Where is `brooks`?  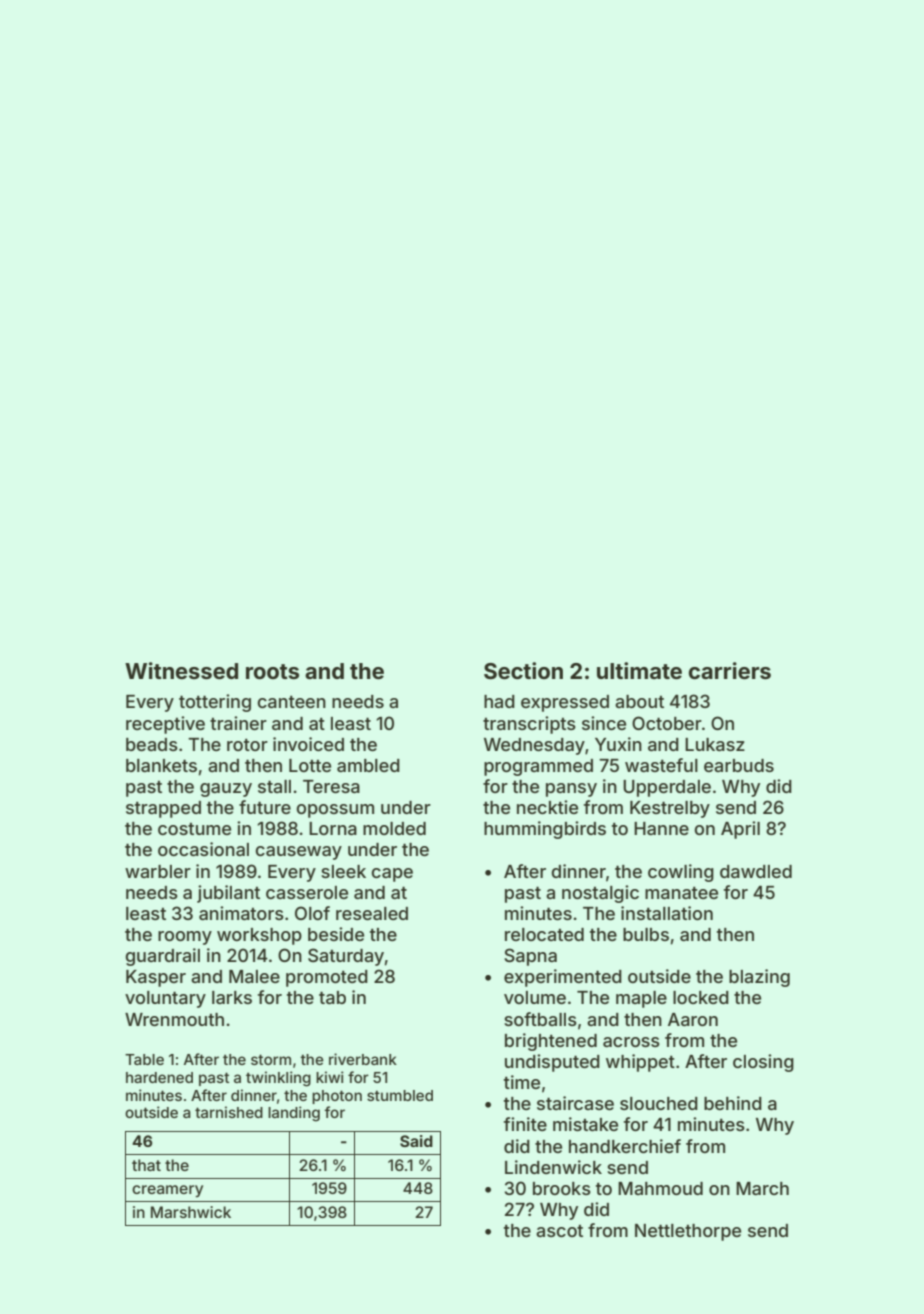 brooks is located at coordinates (562, 1188).
